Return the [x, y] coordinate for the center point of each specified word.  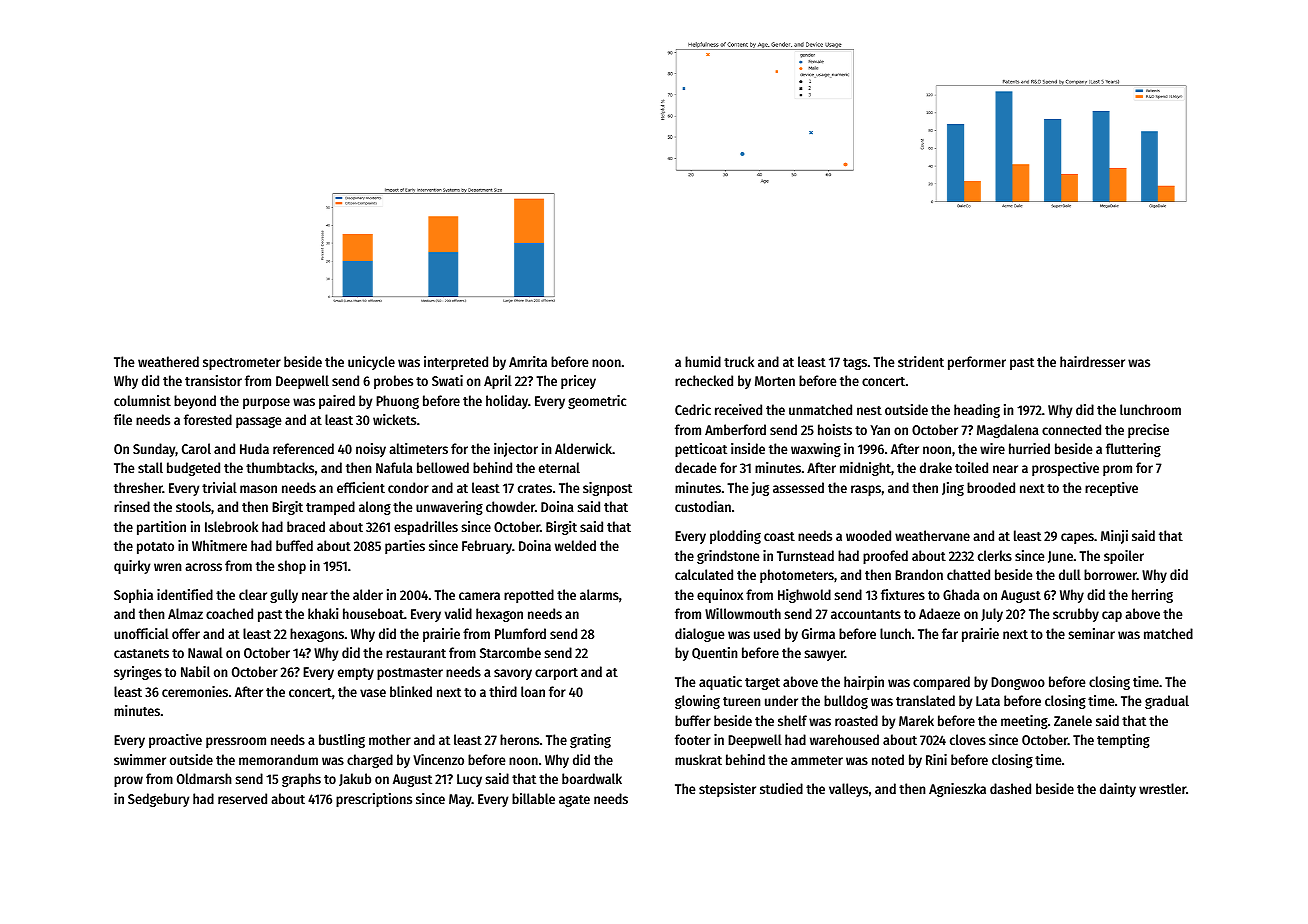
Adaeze [939, 613]
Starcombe [510, 652]
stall [150, 467]
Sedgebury [158, 800]
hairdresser [1092, 361]
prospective [1065, 469]
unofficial [141, 633]
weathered [168, 361]
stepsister [727, 790]
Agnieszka [957, 790]
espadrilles [426, 528]
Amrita [528, 361]
